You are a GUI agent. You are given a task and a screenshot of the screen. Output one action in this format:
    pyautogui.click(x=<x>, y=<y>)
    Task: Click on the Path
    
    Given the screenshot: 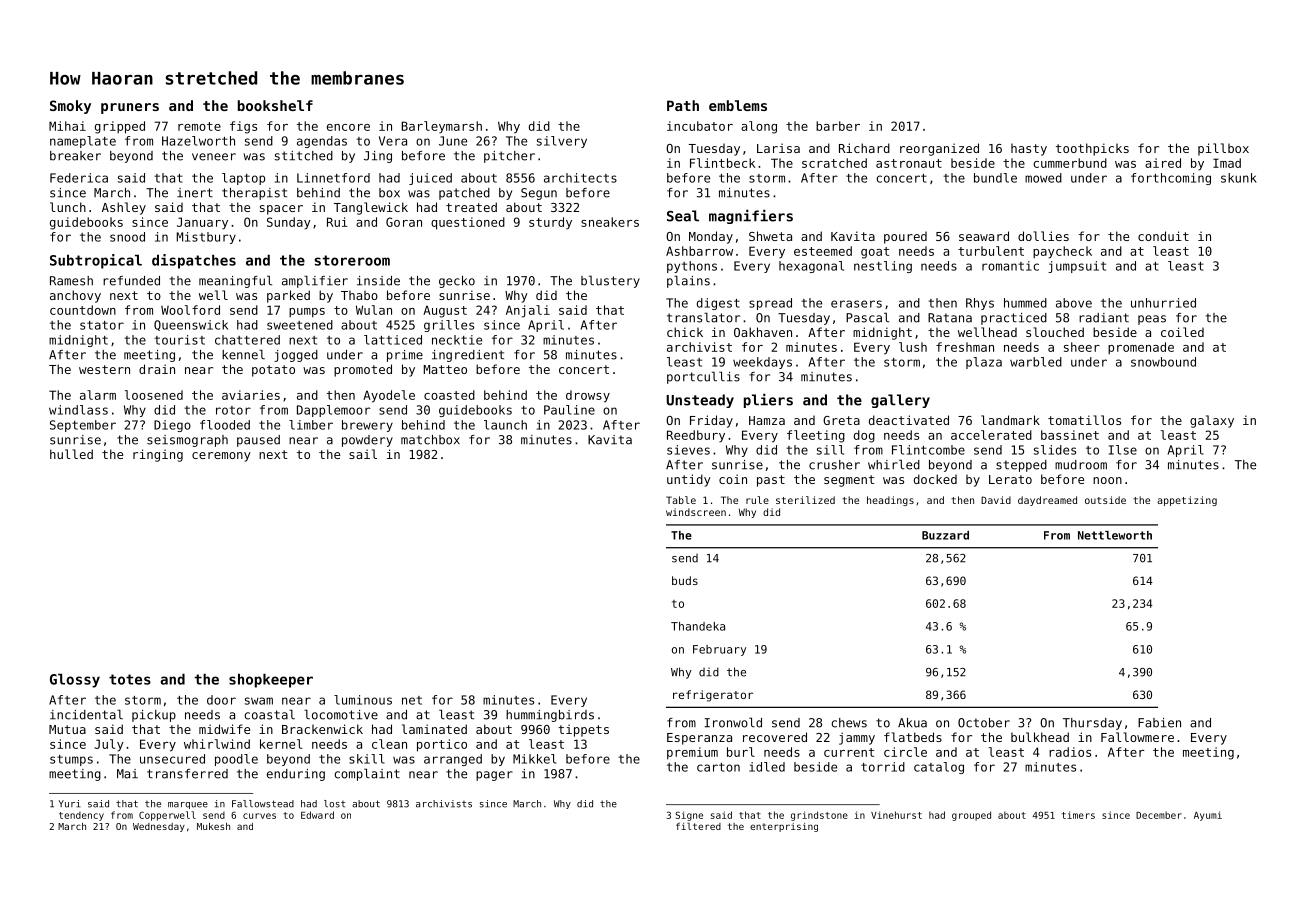 What is the action you would take?
    pyautogui.click(x=683, y=105)
